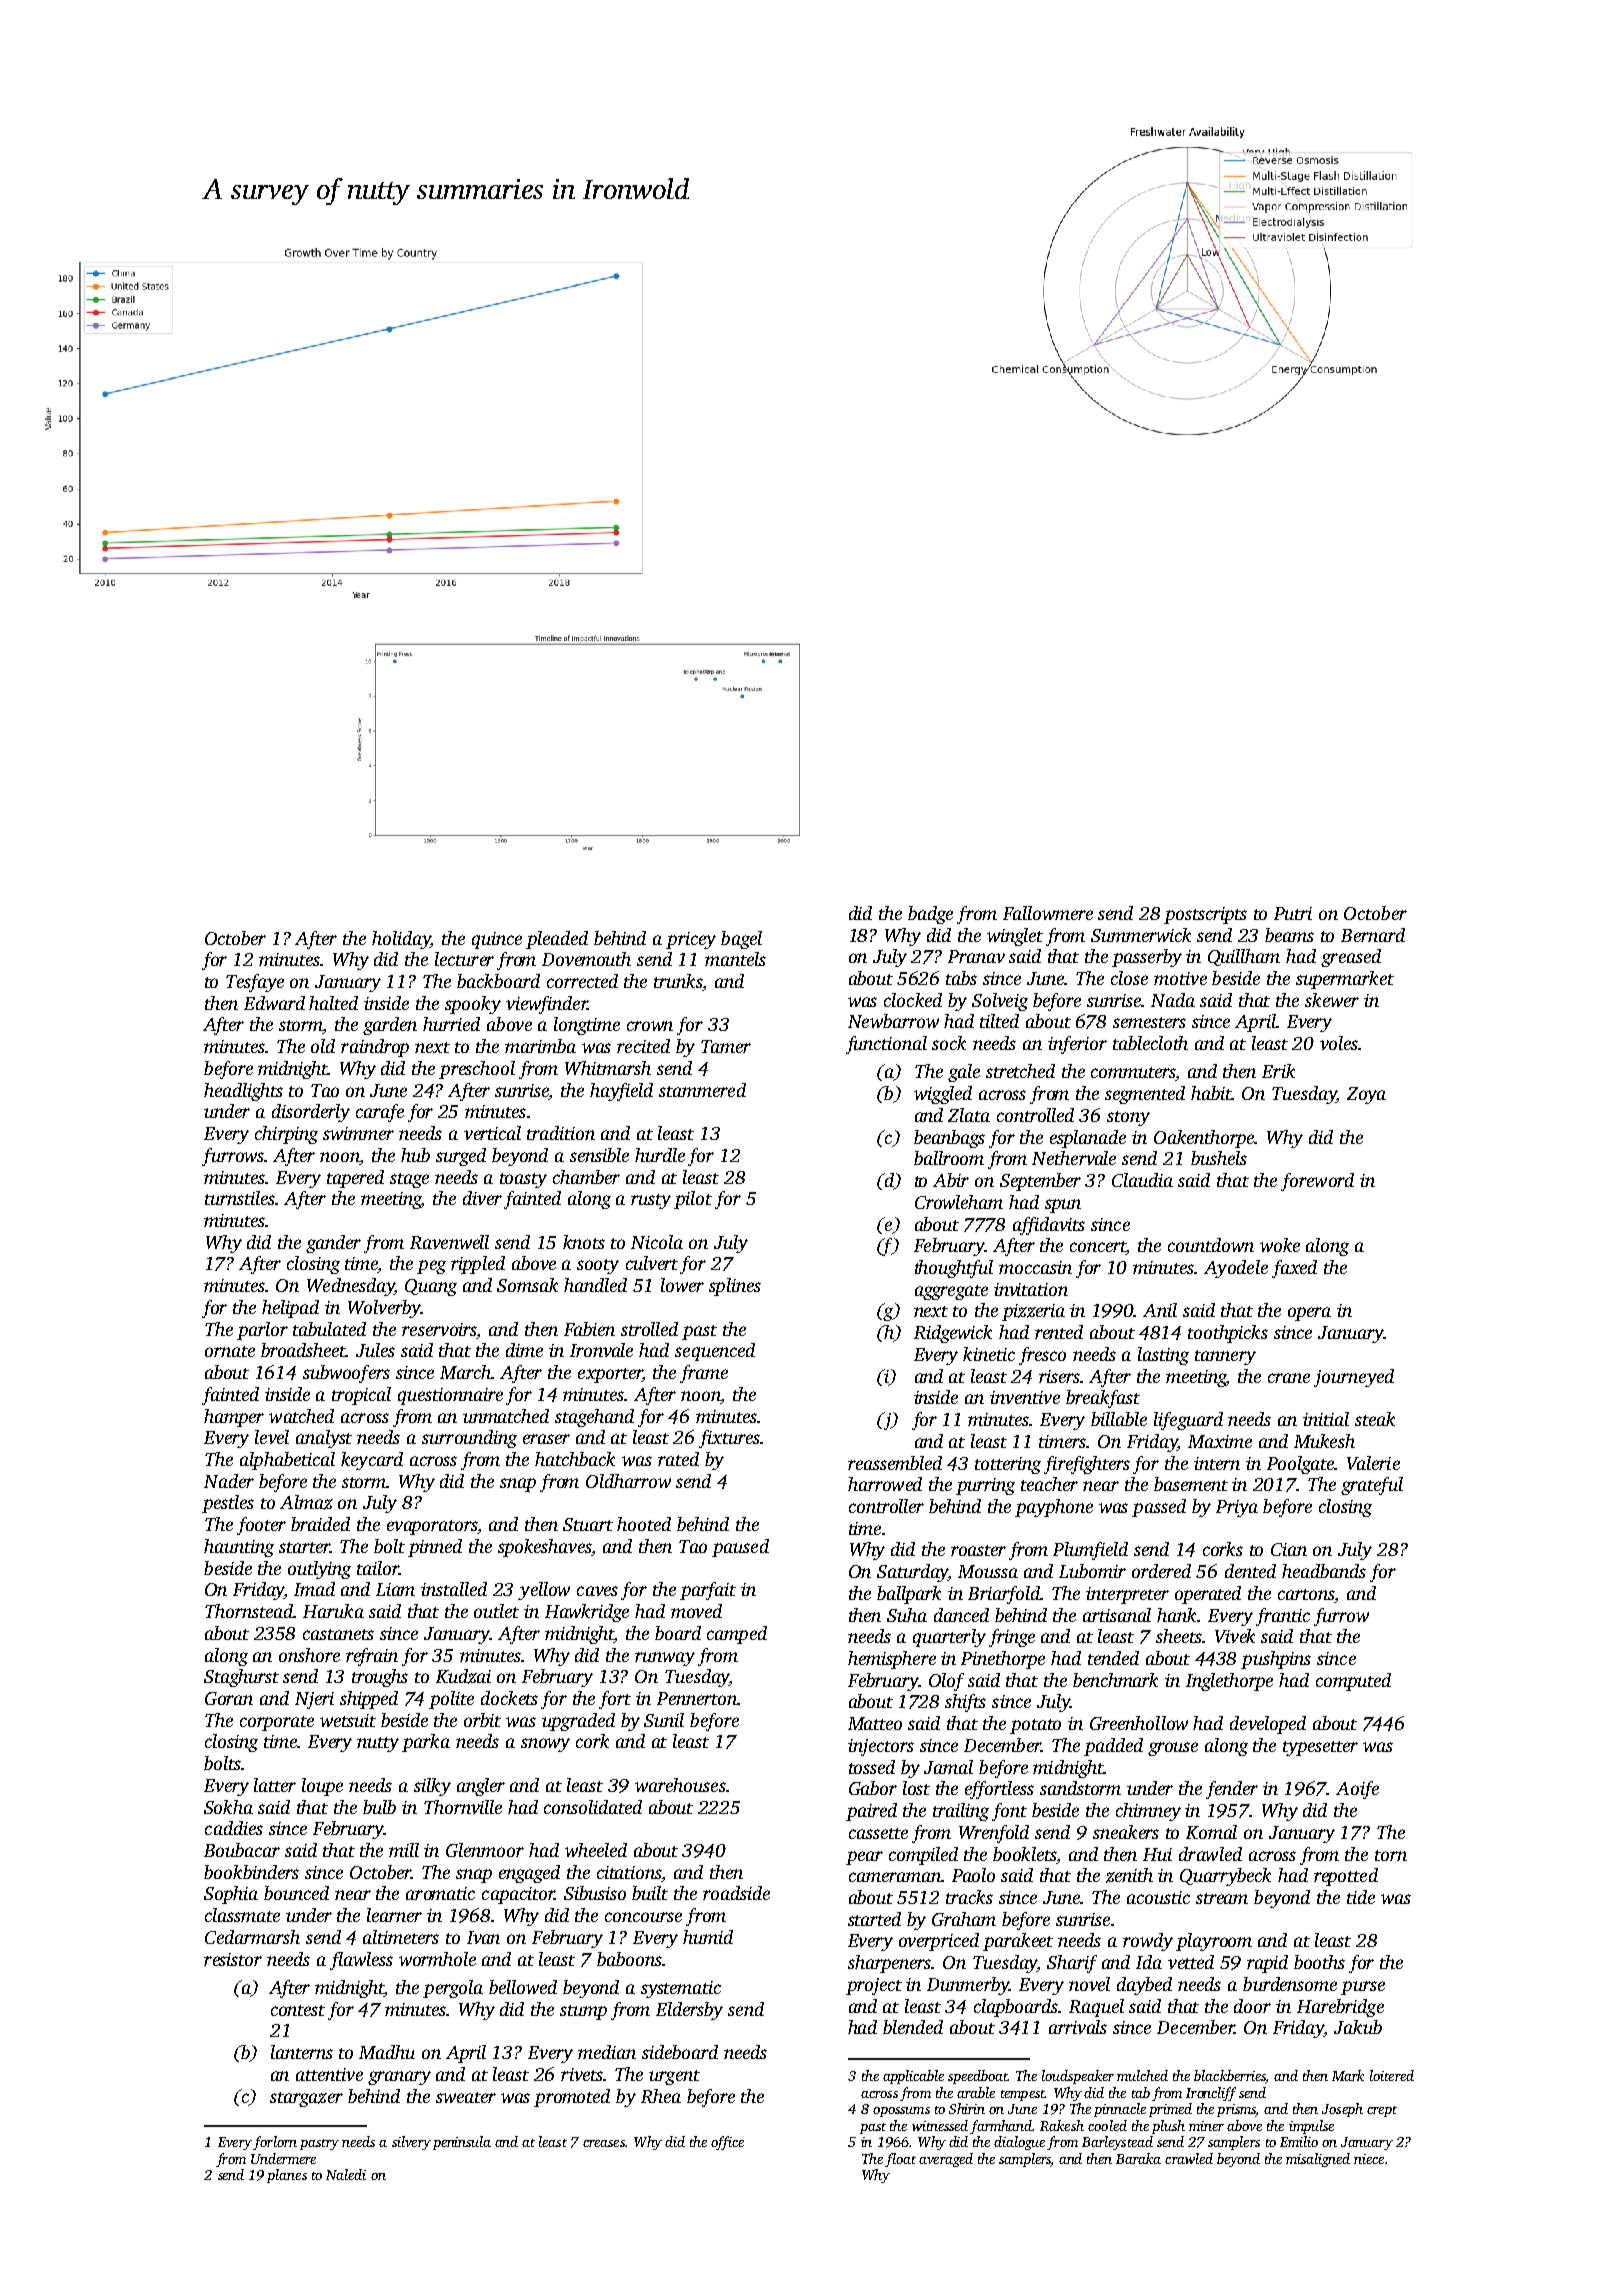 The width and height of the screenshot is (1620, 2292). Describe the element at coordinates (1098, 1248) in the screenshot. I see `concert` at that location.
